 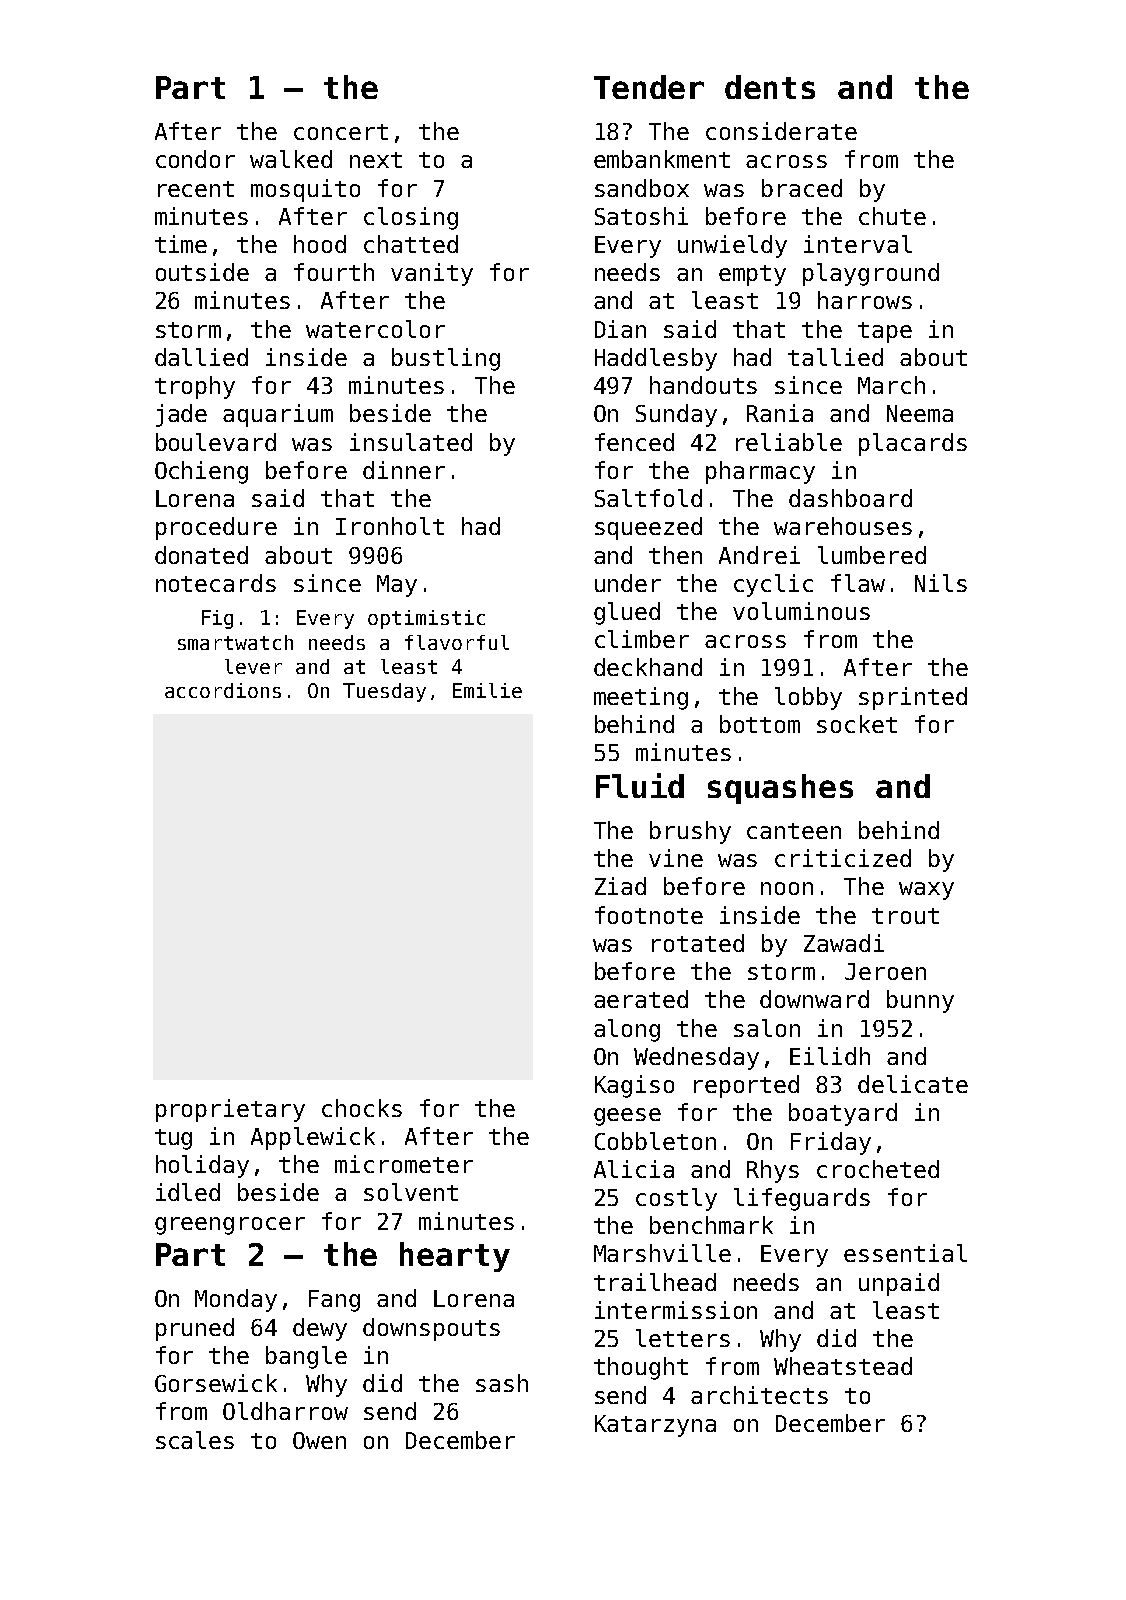 What do you see at coordinates (789, 442) in the document?
I see `reliable` at bounding box center [789, 442].
